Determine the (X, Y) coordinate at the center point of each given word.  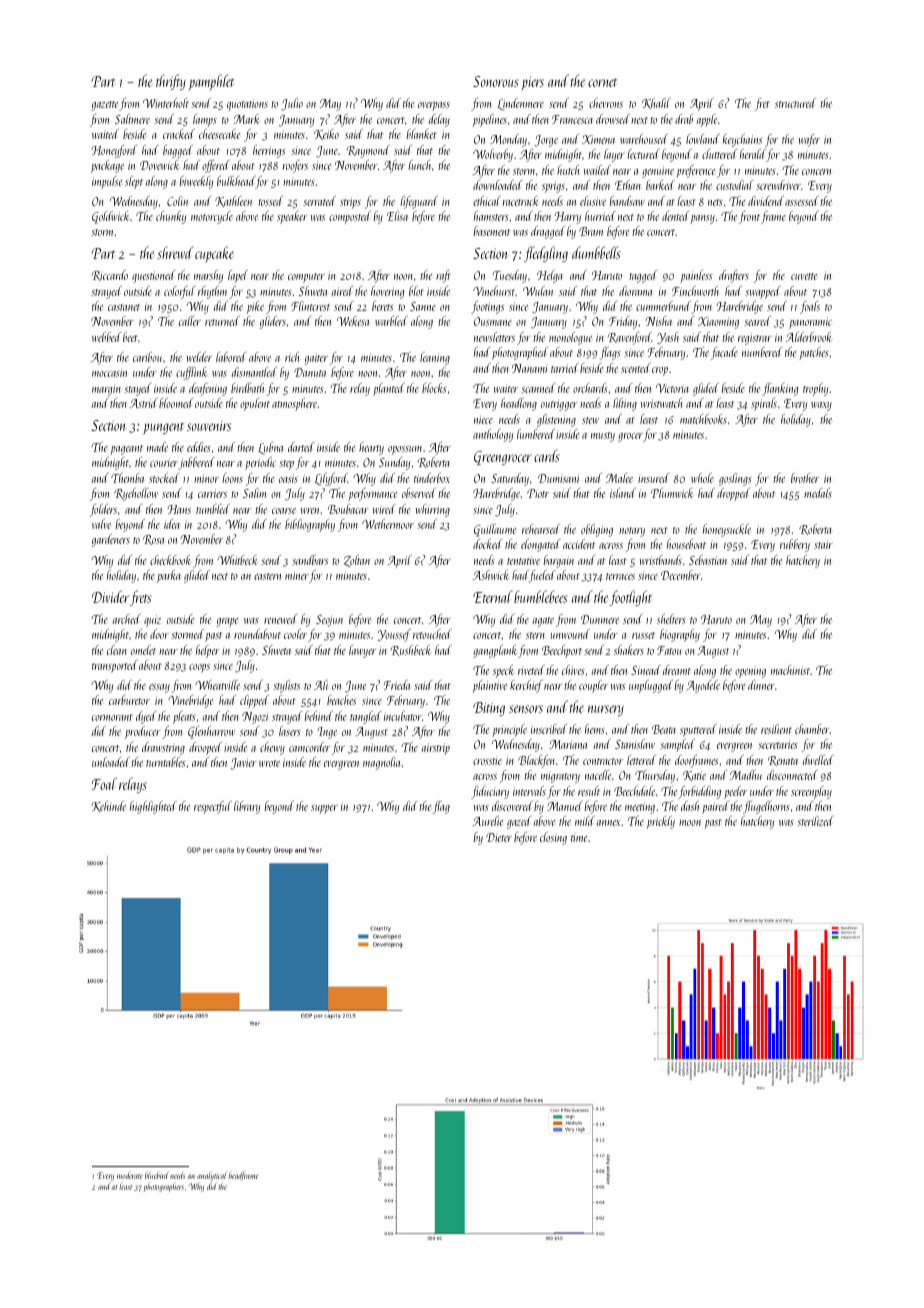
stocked (164, 478)
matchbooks (703, 419)
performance (372, 494)
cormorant (112, 717)
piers (532, 83)
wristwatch (661, 403)
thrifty (171, 82)
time (579, 838)
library (247, 807)
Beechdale (634, 791)
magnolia (381, 763)
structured (795, 103)
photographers (163, 1188)
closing (553, 838)
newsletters (494, 337)
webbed (106, 337)
